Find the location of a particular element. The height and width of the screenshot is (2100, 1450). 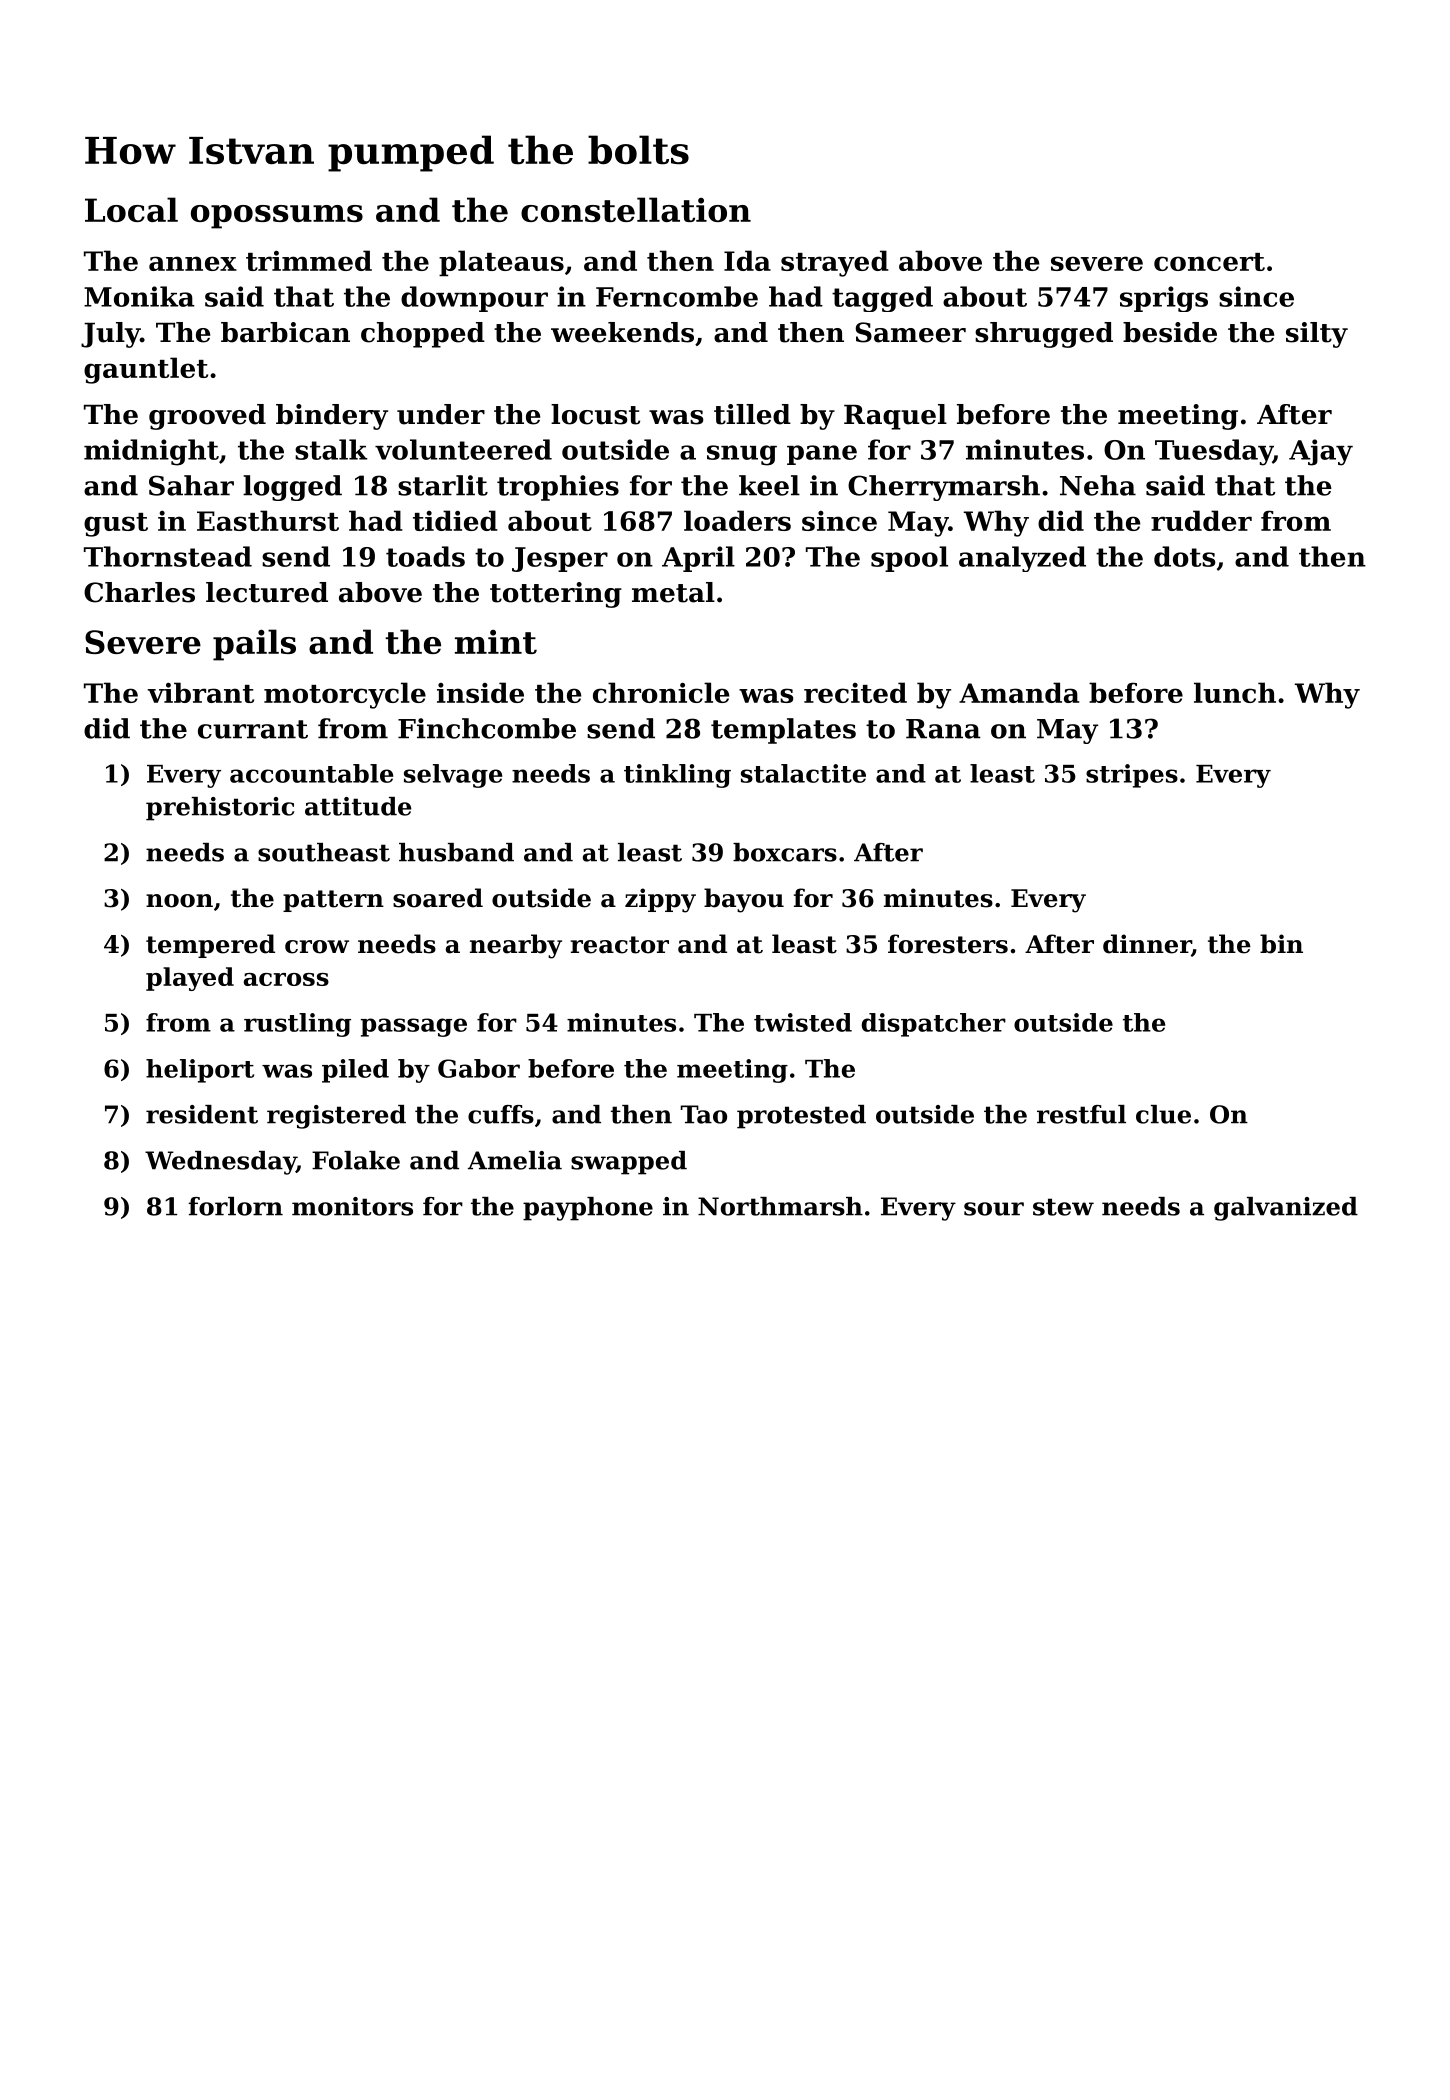

zippy is located at coordinates (660, 900).
